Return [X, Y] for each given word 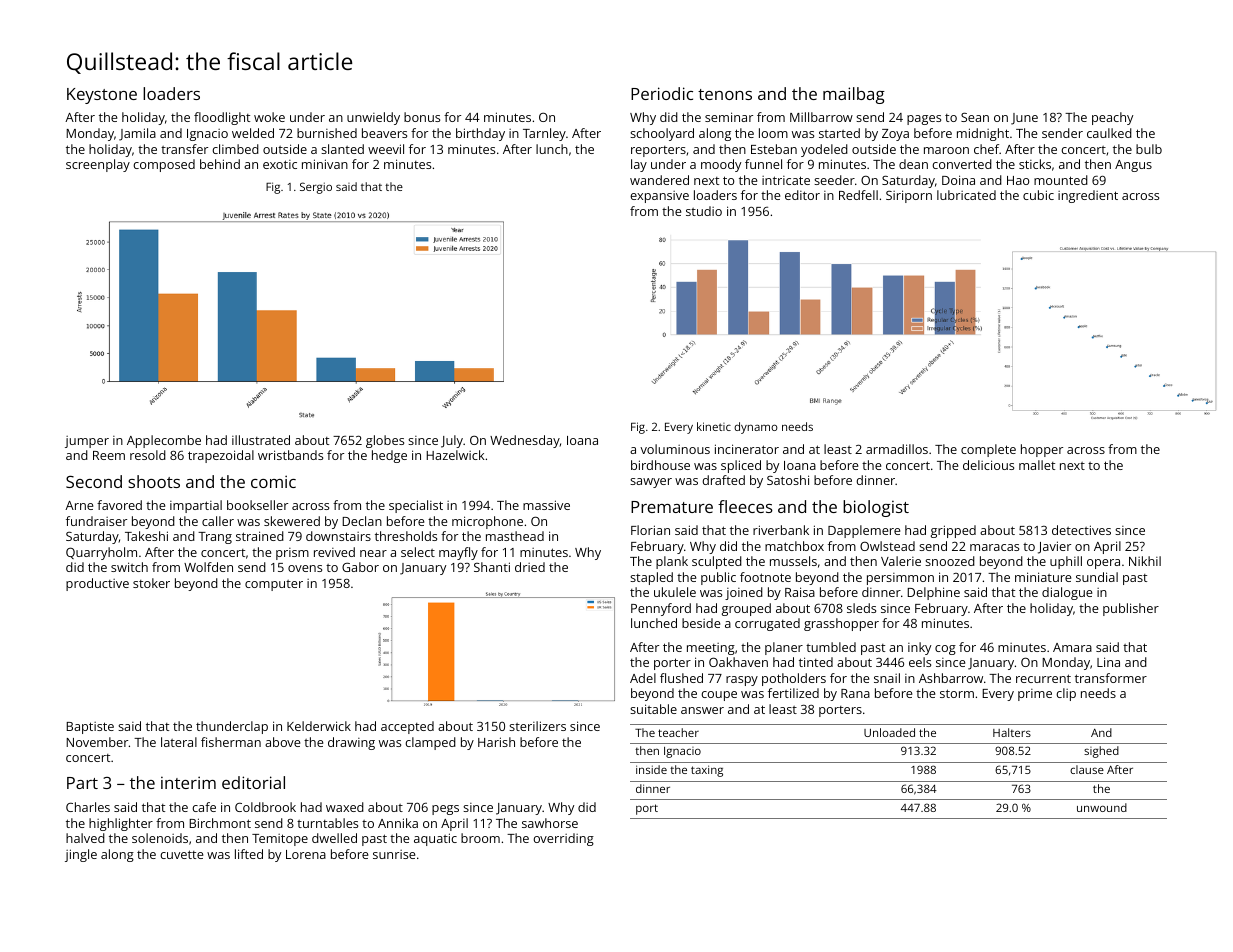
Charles [88, 807]
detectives [1081, 530]
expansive [659, 197]
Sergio [316, 188]
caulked [1109, 133]
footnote [765, 577]
